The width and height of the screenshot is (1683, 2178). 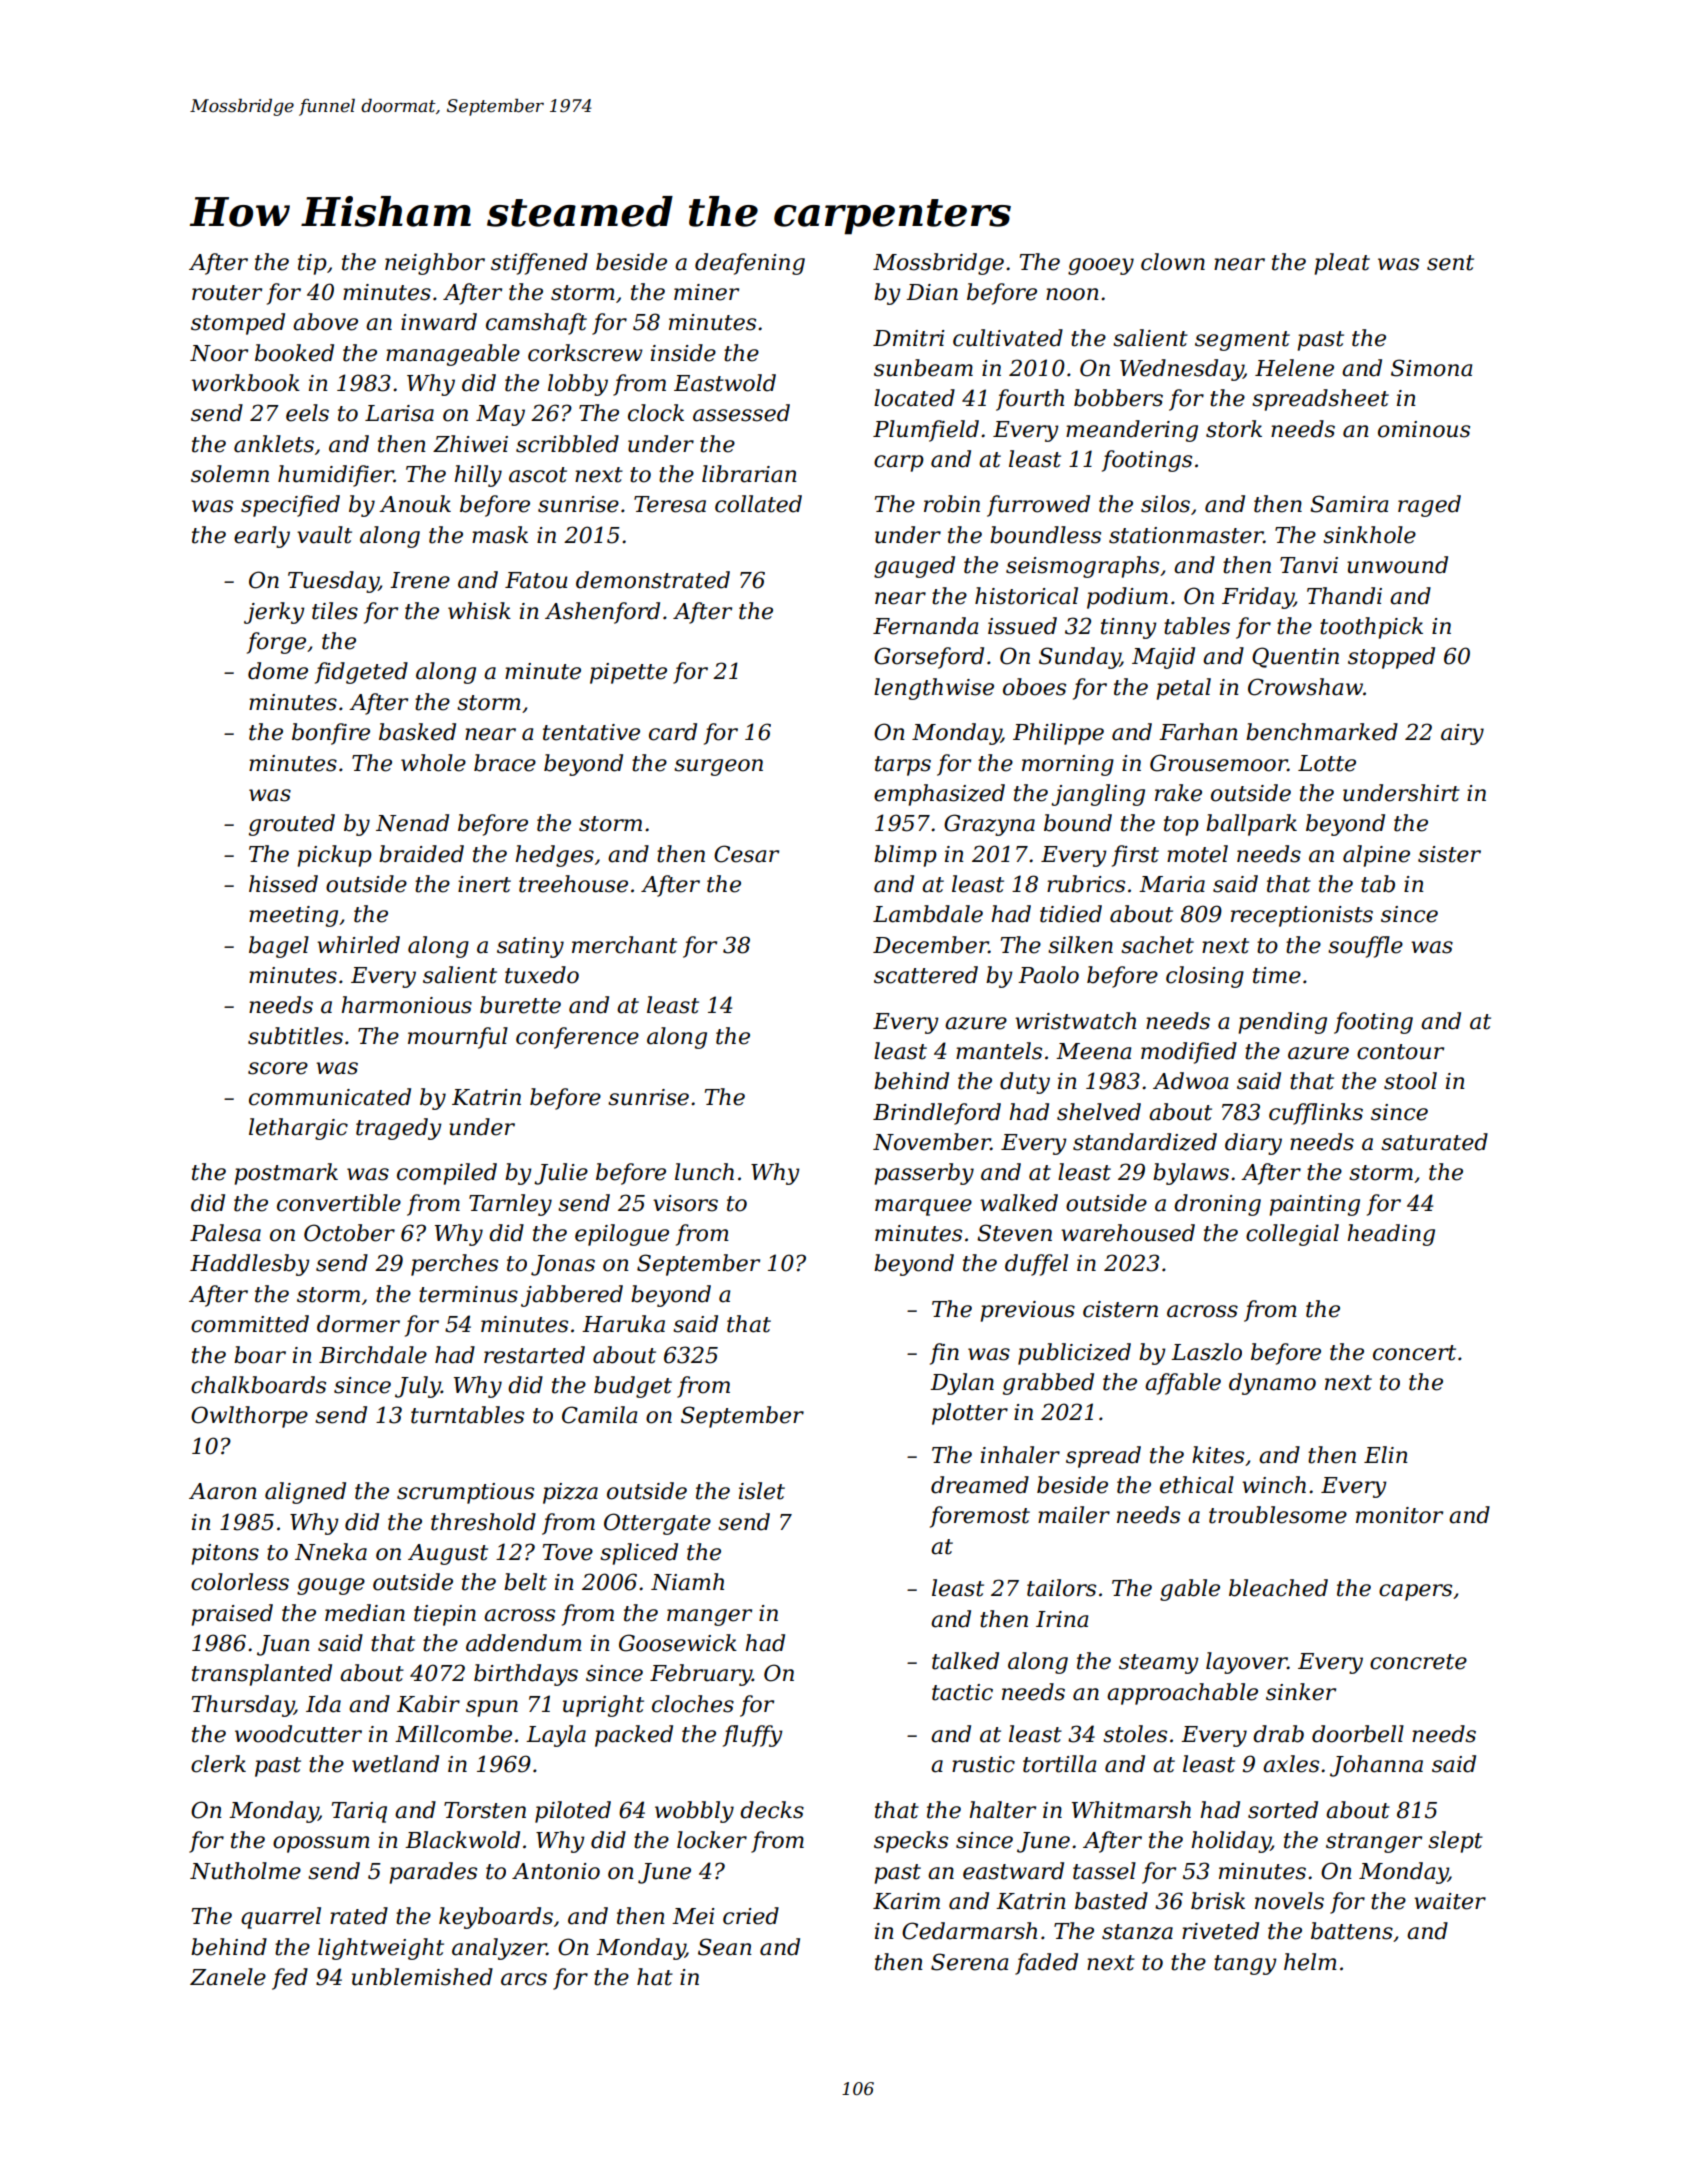 What do you see at coordinates (1418, 1662) in the screenshot?
I see `concrete` at bounding box center [1418, 1662].
